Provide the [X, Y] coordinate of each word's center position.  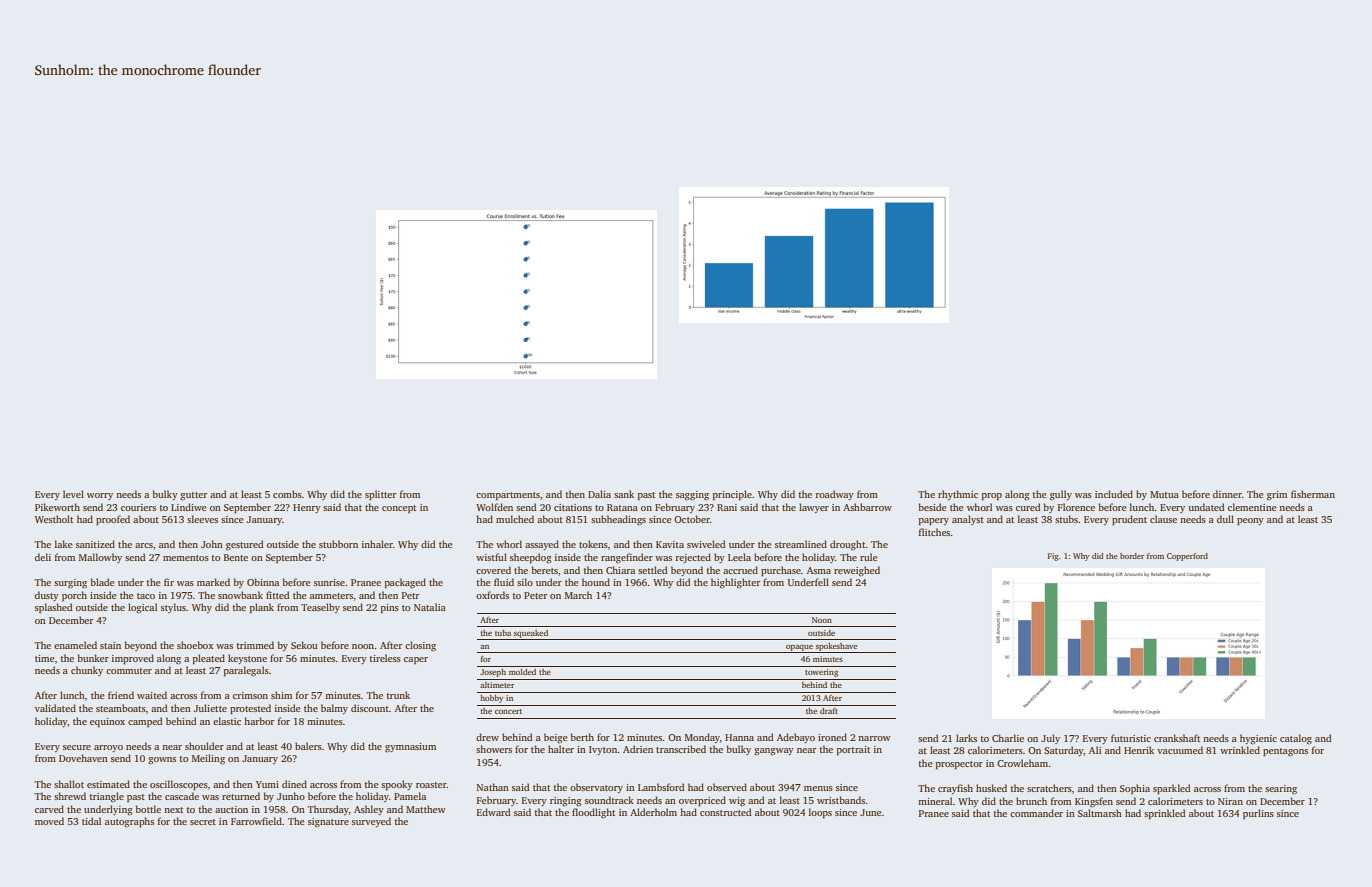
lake [64, 544]
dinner [1227, 494]
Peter [536, 595]
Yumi [267, 784]
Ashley [369, 810]
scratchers [1049, 788]
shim [281, 695]
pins [390, 608]
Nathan [493, 787]
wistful [491, 557]
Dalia [599, 494]
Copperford [1187, 557]
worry [100, 496]
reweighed [857, 571]
